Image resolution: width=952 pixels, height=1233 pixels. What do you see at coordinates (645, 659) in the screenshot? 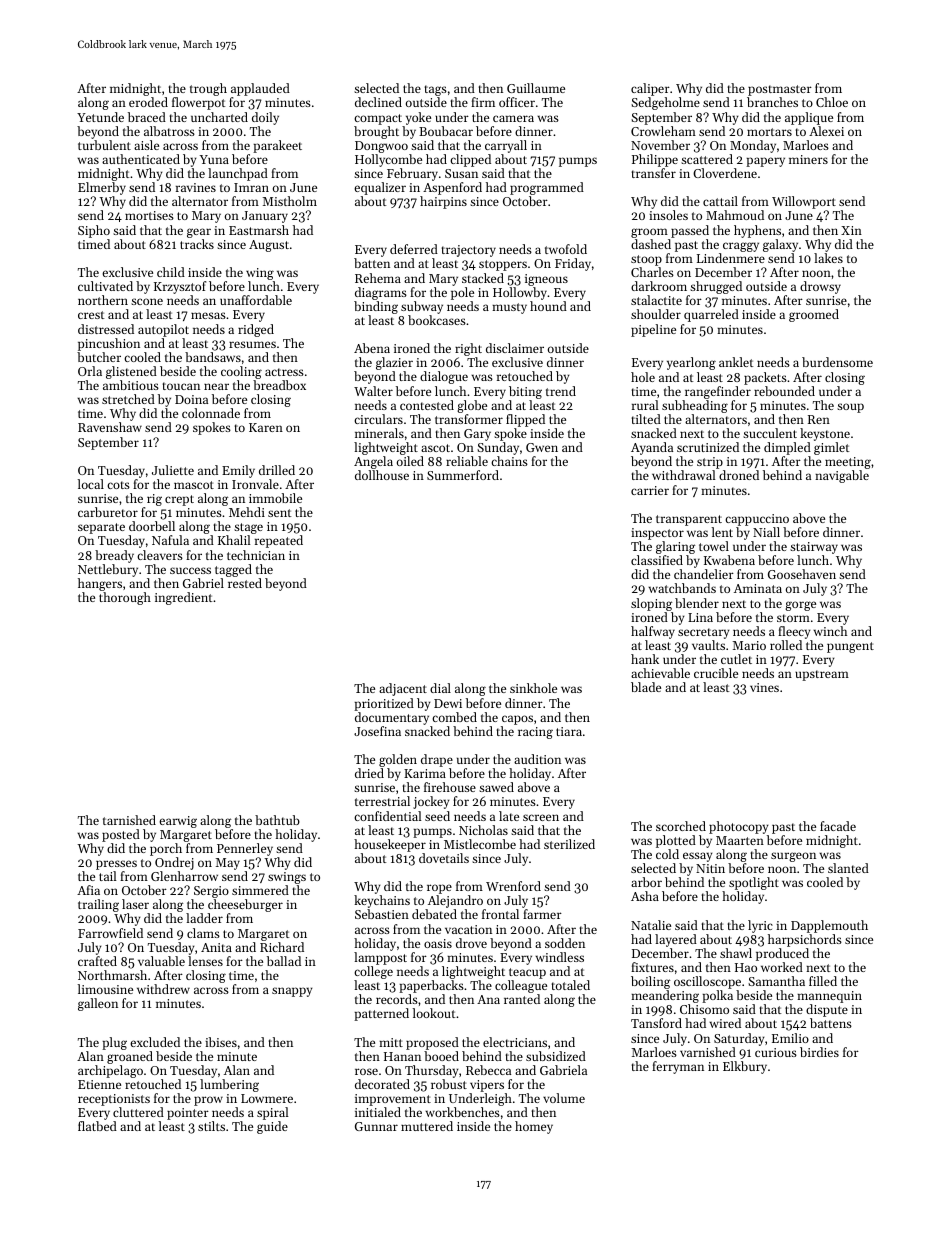
I see `hank` at bounding box center [645, 659].
